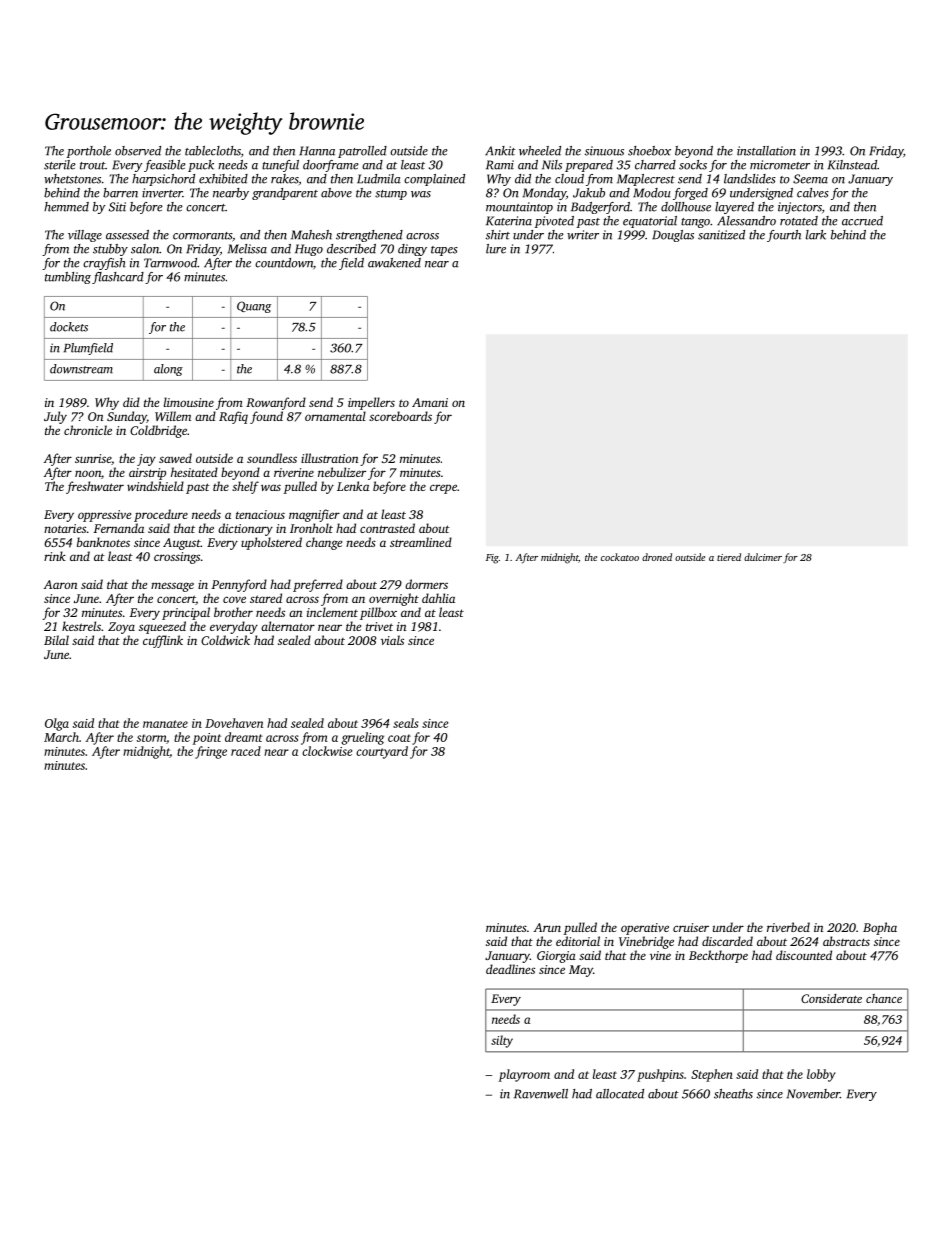  Describe the element at coordinates (362, 152) in the screenshot. I see `patrolled` at that location.
